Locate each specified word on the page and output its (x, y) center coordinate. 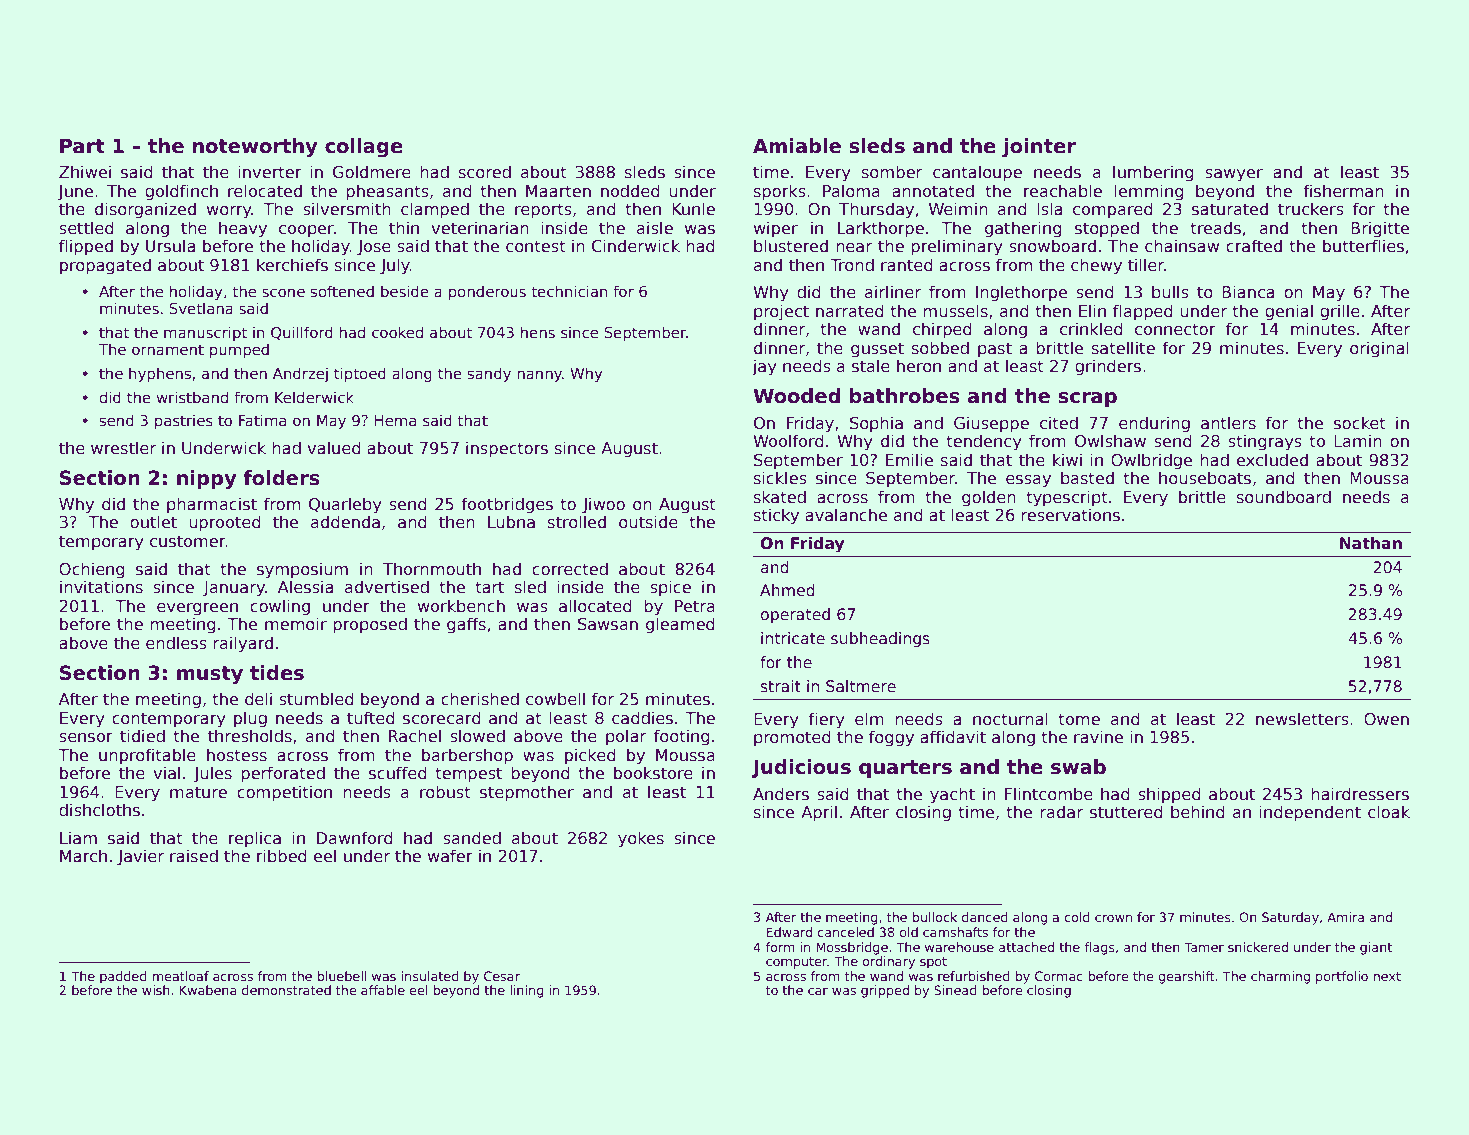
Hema (395, 420)
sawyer (1234, 175)
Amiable (797, 146)
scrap (1087, 399)
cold (1077, 917)
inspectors (507, 449)
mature (198, 792)
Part (82, 146)
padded (123, 977)
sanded (472, 838)
